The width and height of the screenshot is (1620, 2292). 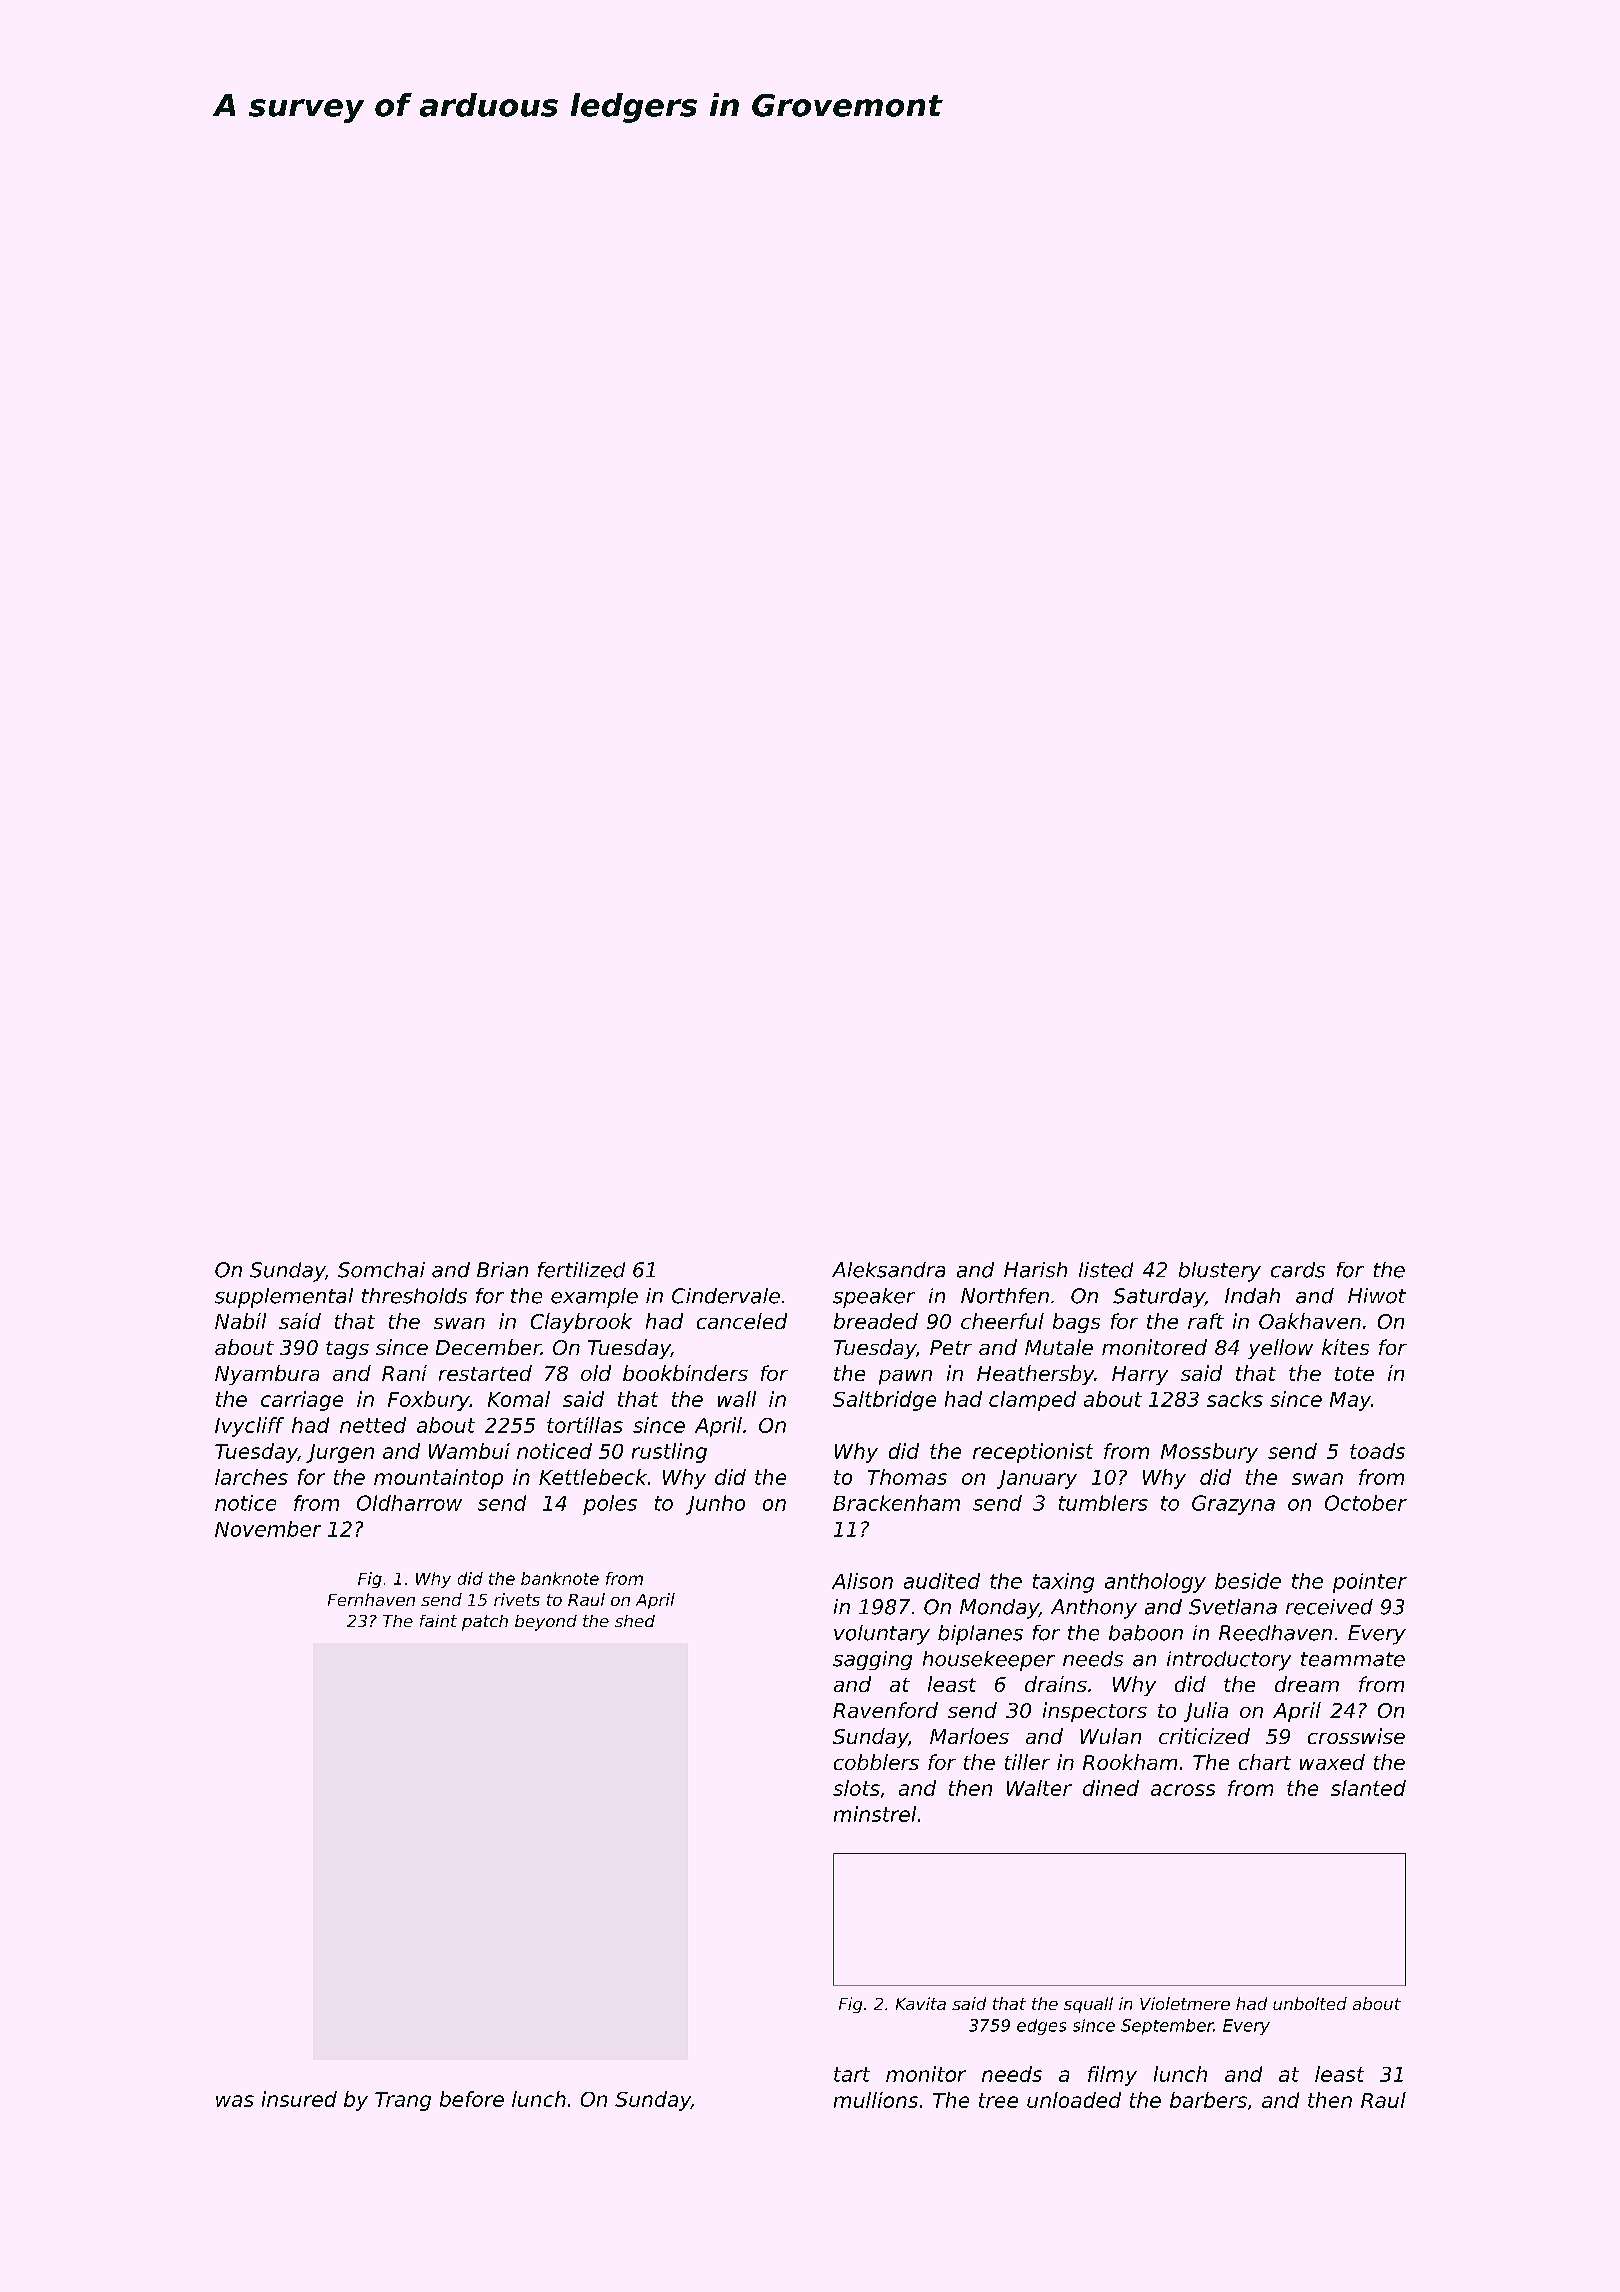 What do you see at coordinates (921, 2003) in the screenshot?
I see `Kavita` at bounding box center [921, 2003].
